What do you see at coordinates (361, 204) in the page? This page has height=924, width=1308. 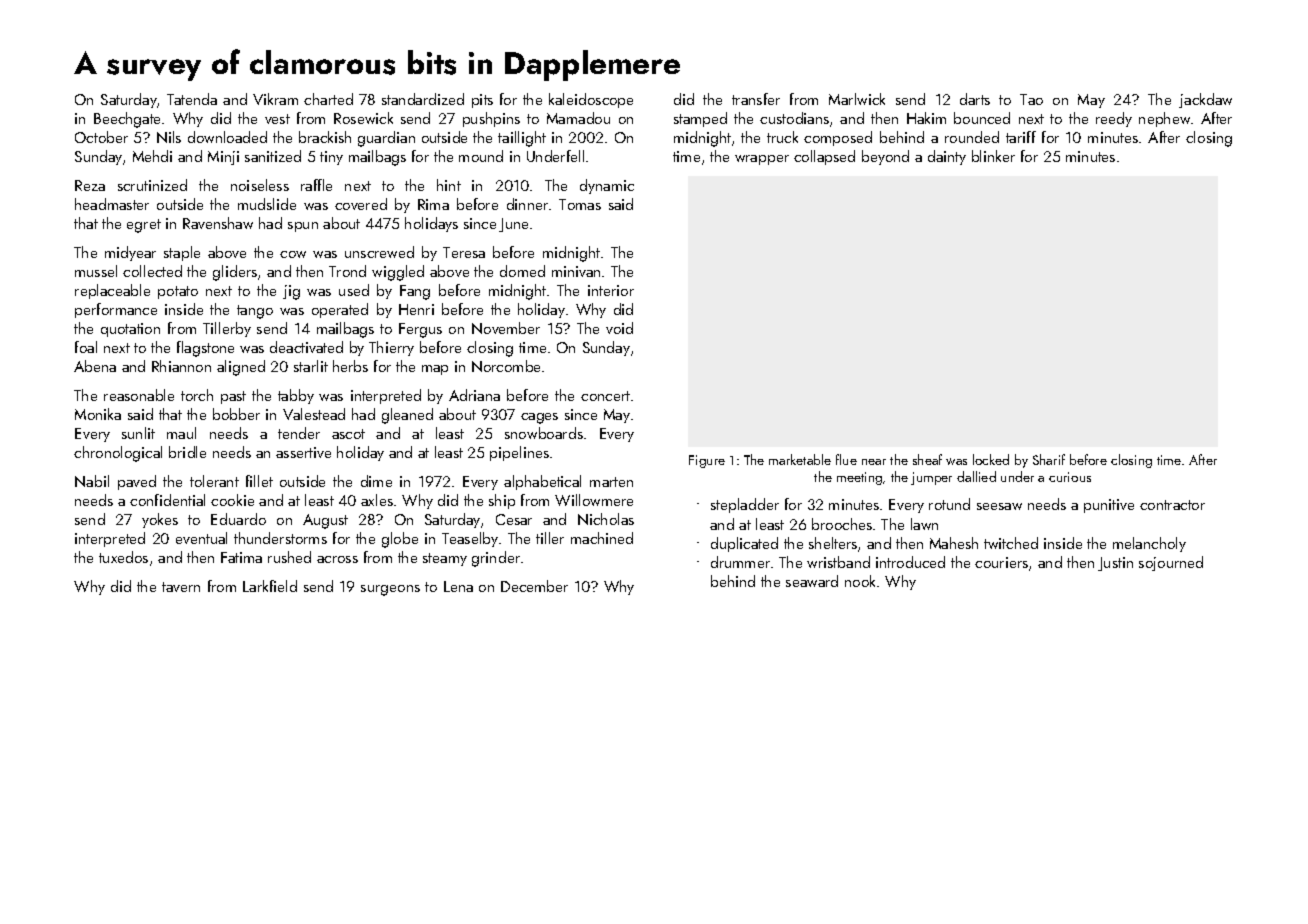 I see `covered` at bounding box center [361, 204].
